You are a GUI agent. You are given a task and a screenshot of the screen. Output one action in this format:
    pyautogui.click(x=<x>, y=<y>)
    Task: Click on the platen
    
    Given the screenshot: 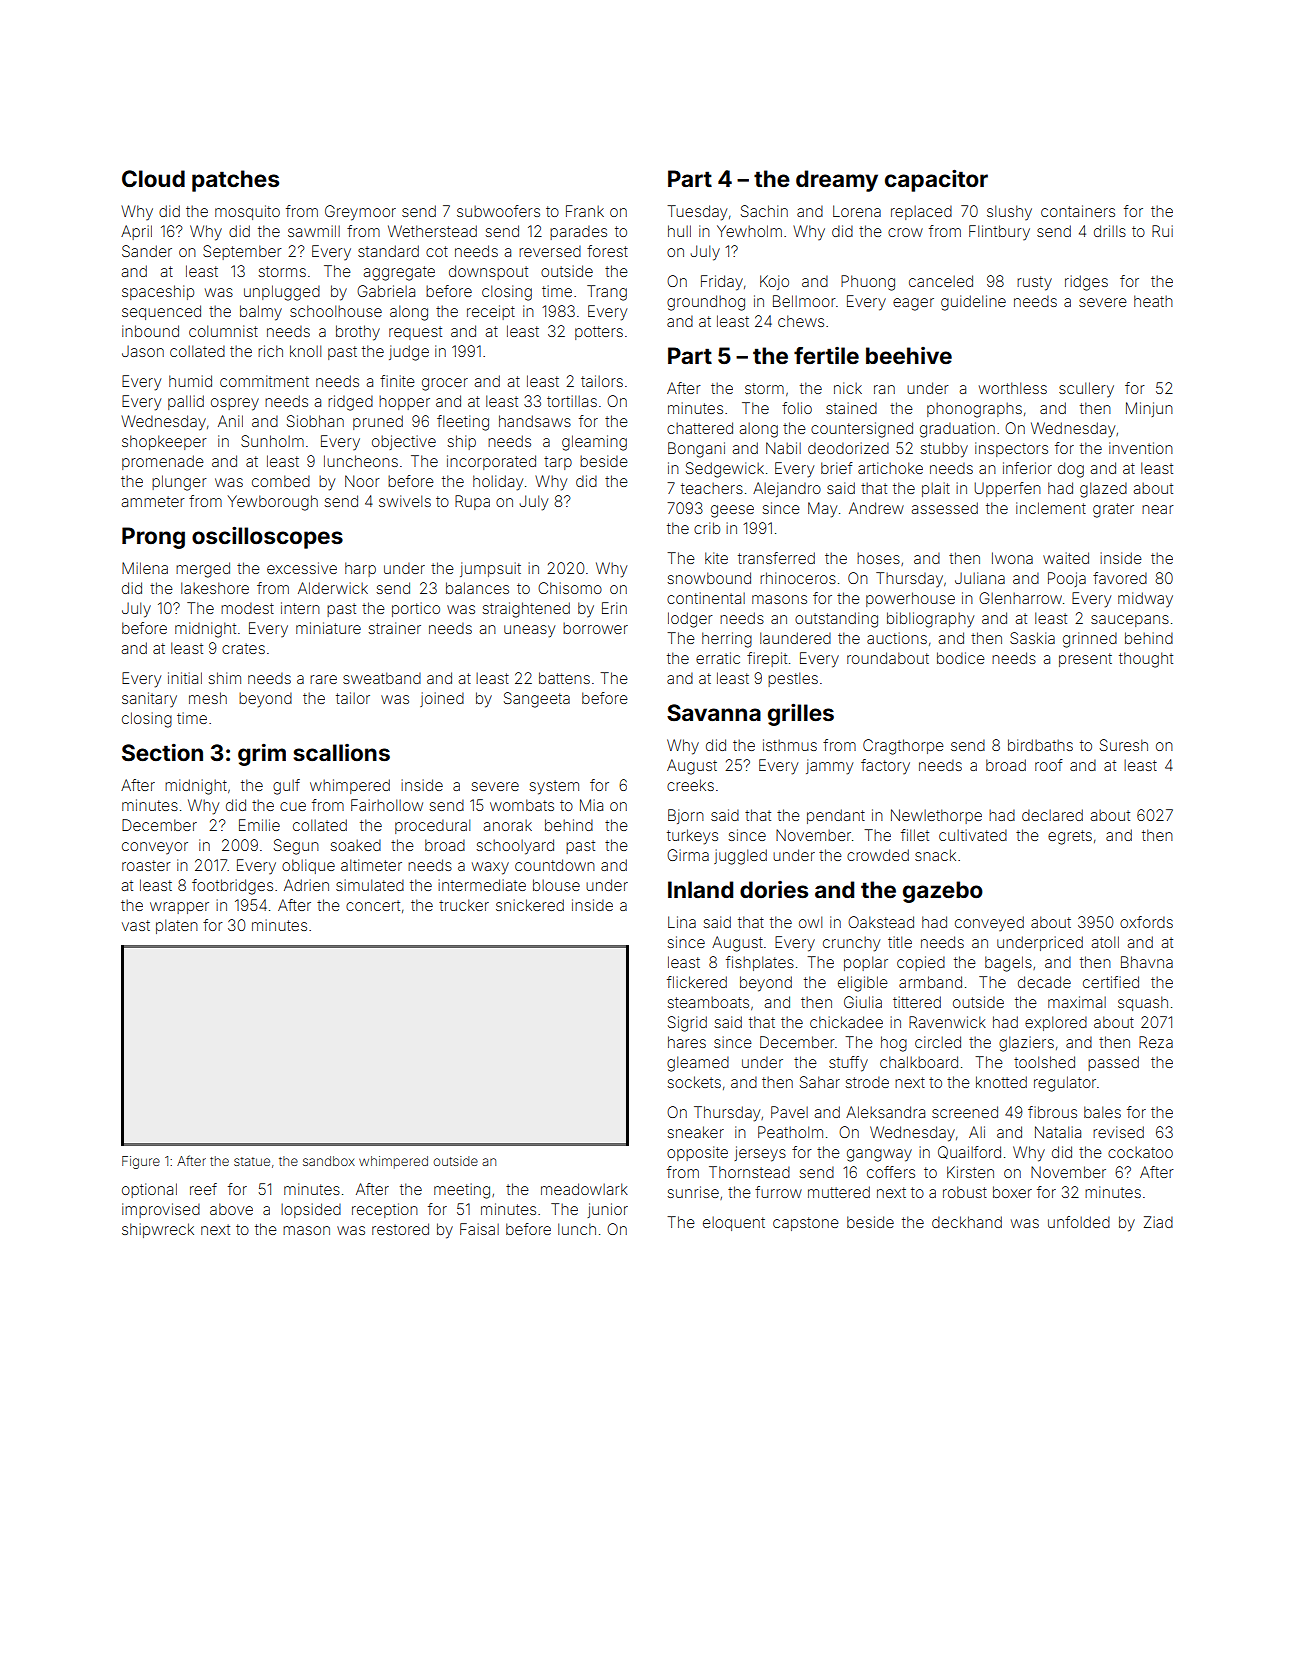 What is the action you would take?
    pyautogui.click(x=177, y=926)
